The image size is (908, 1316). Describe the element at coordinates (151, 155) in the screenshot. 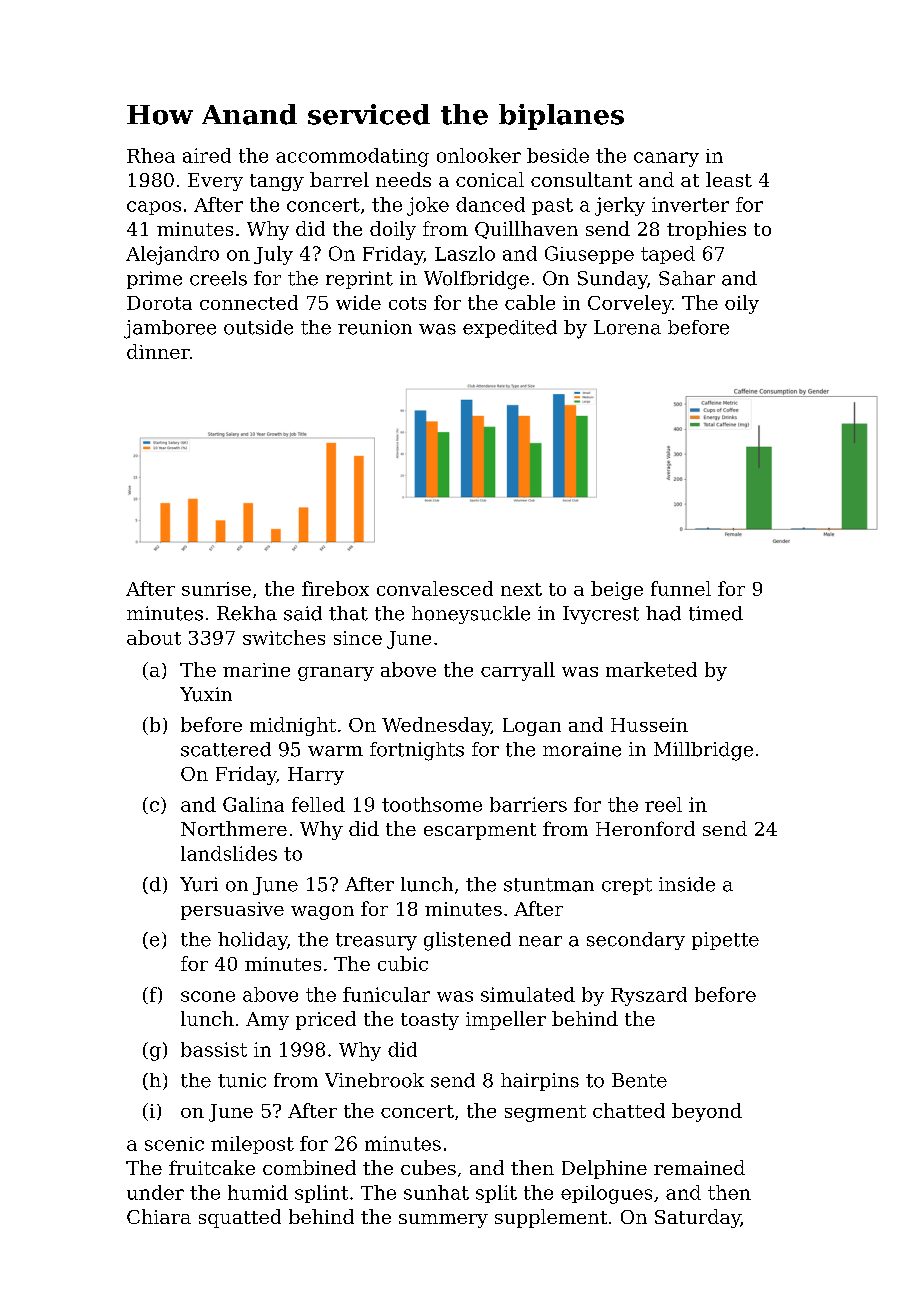

I see `Rhea` at that location.
